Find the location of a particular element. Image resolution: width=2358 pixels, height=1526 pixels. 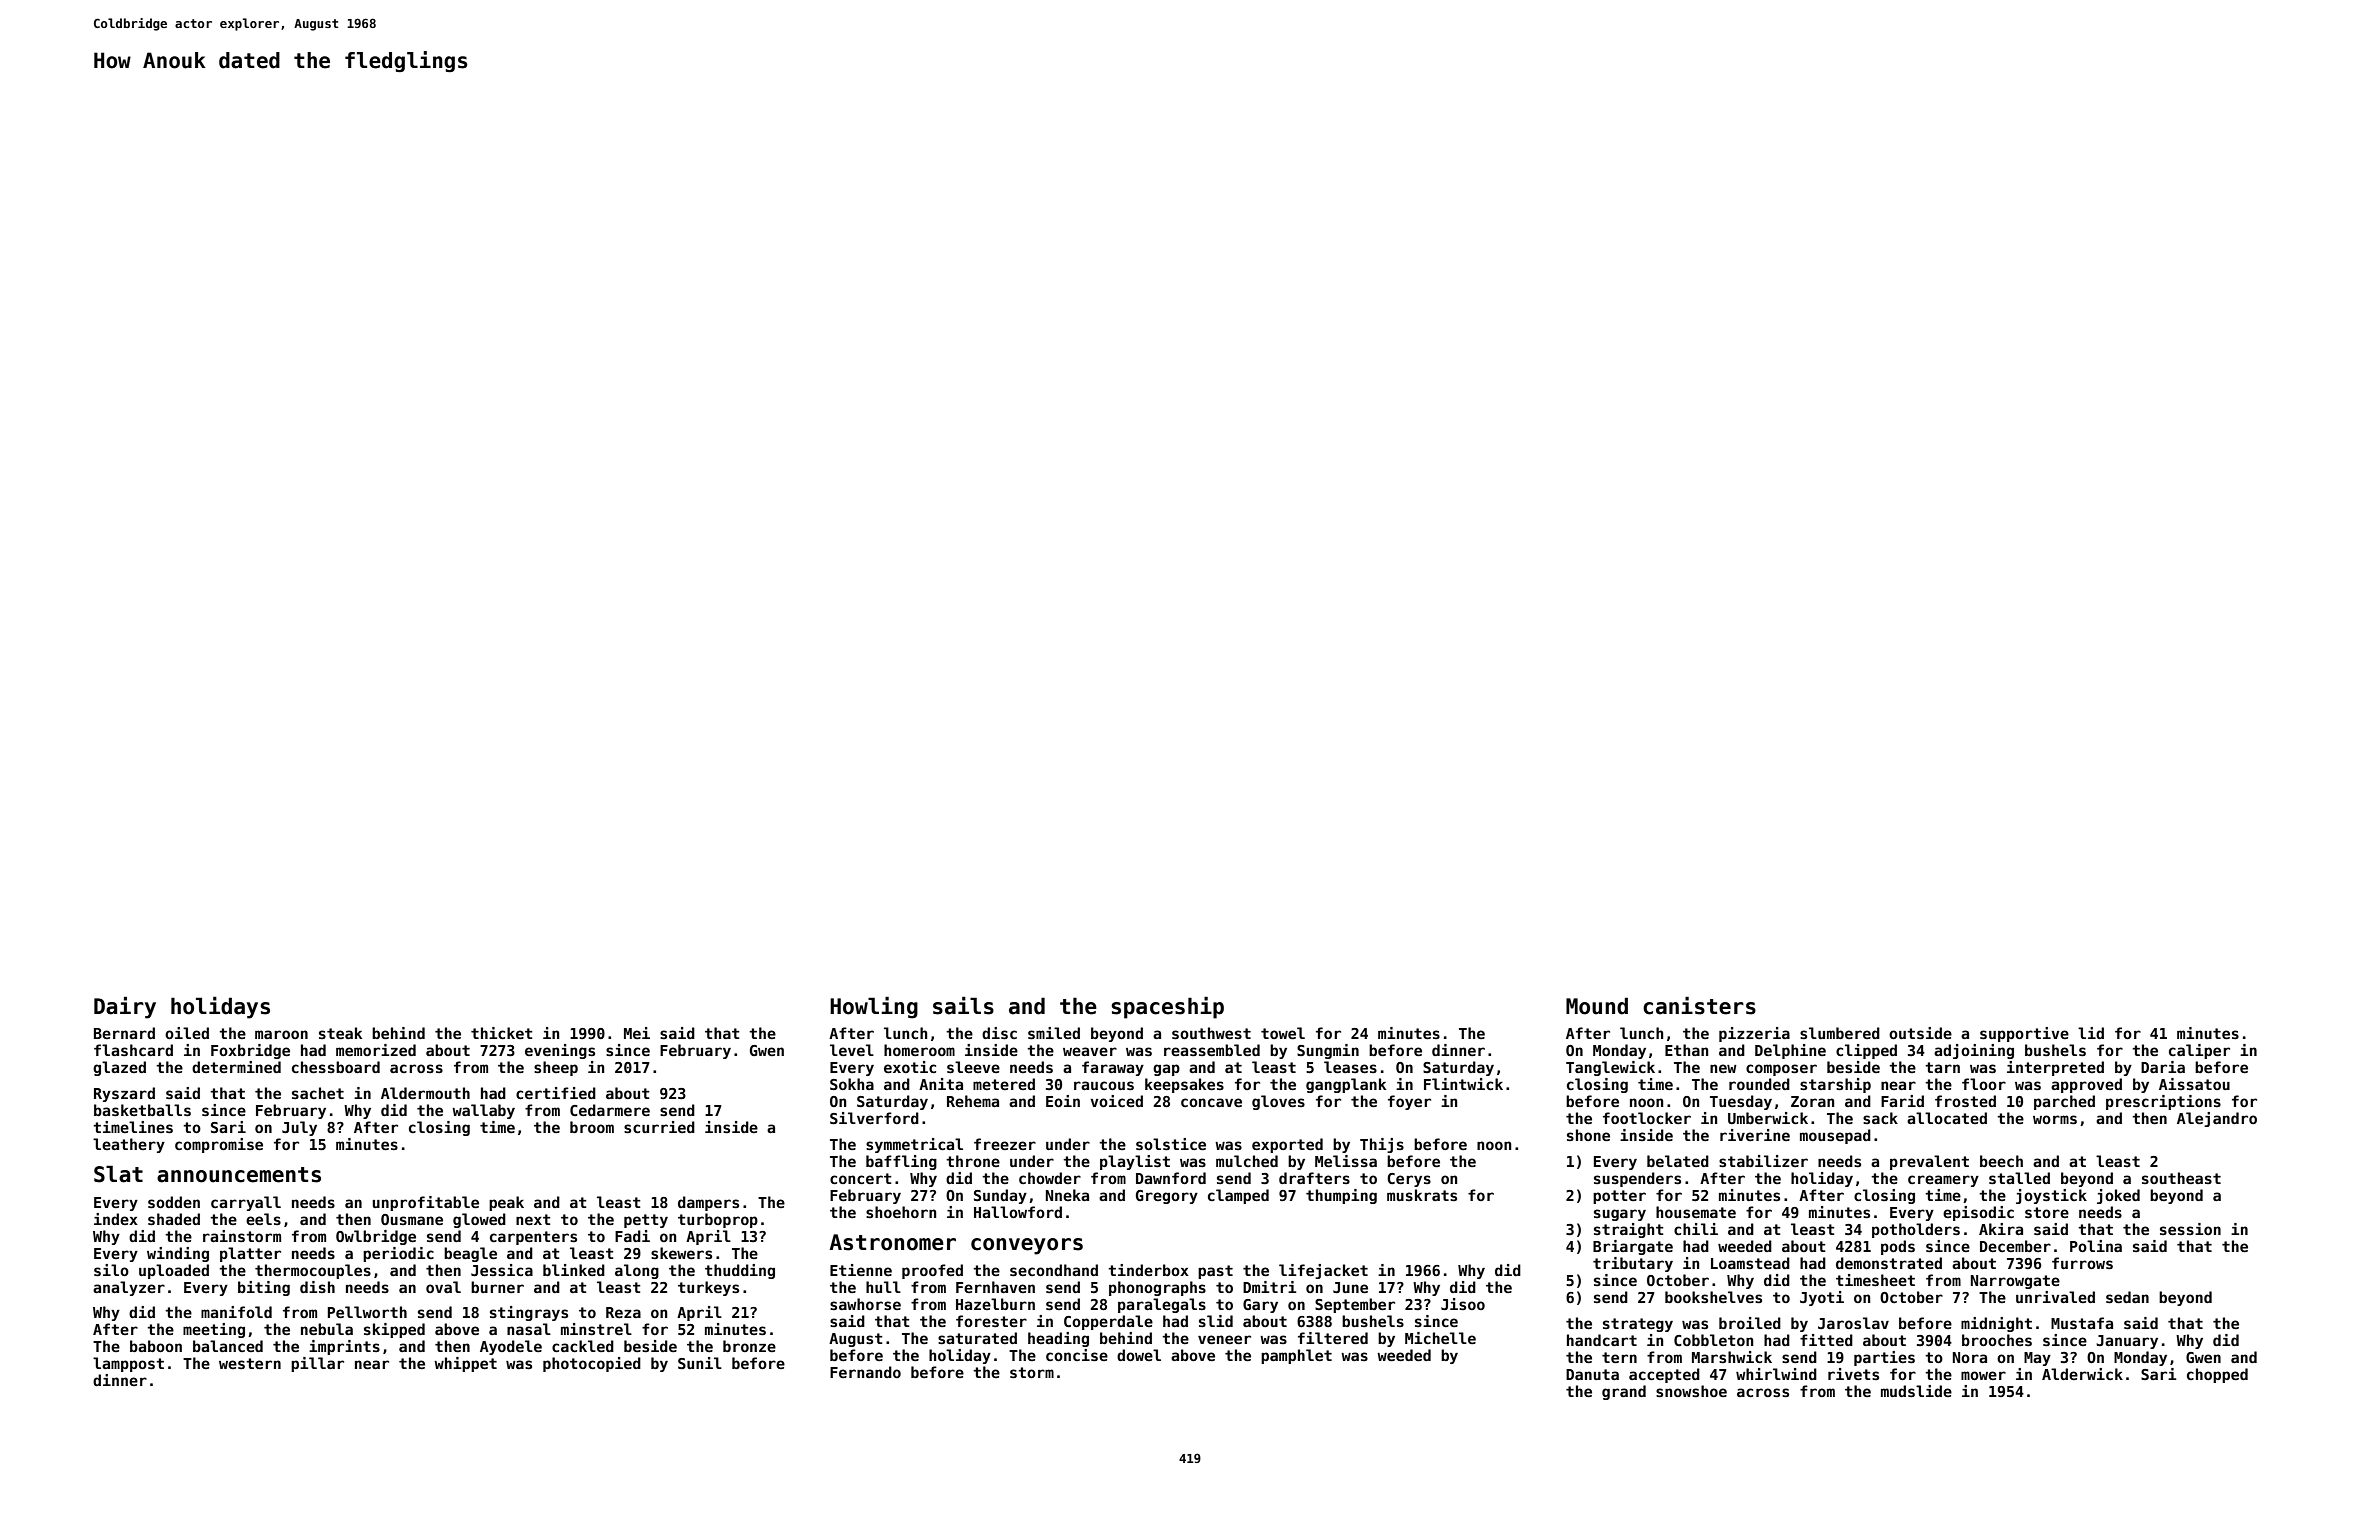

session is located at coordinates (2190, 1229).
